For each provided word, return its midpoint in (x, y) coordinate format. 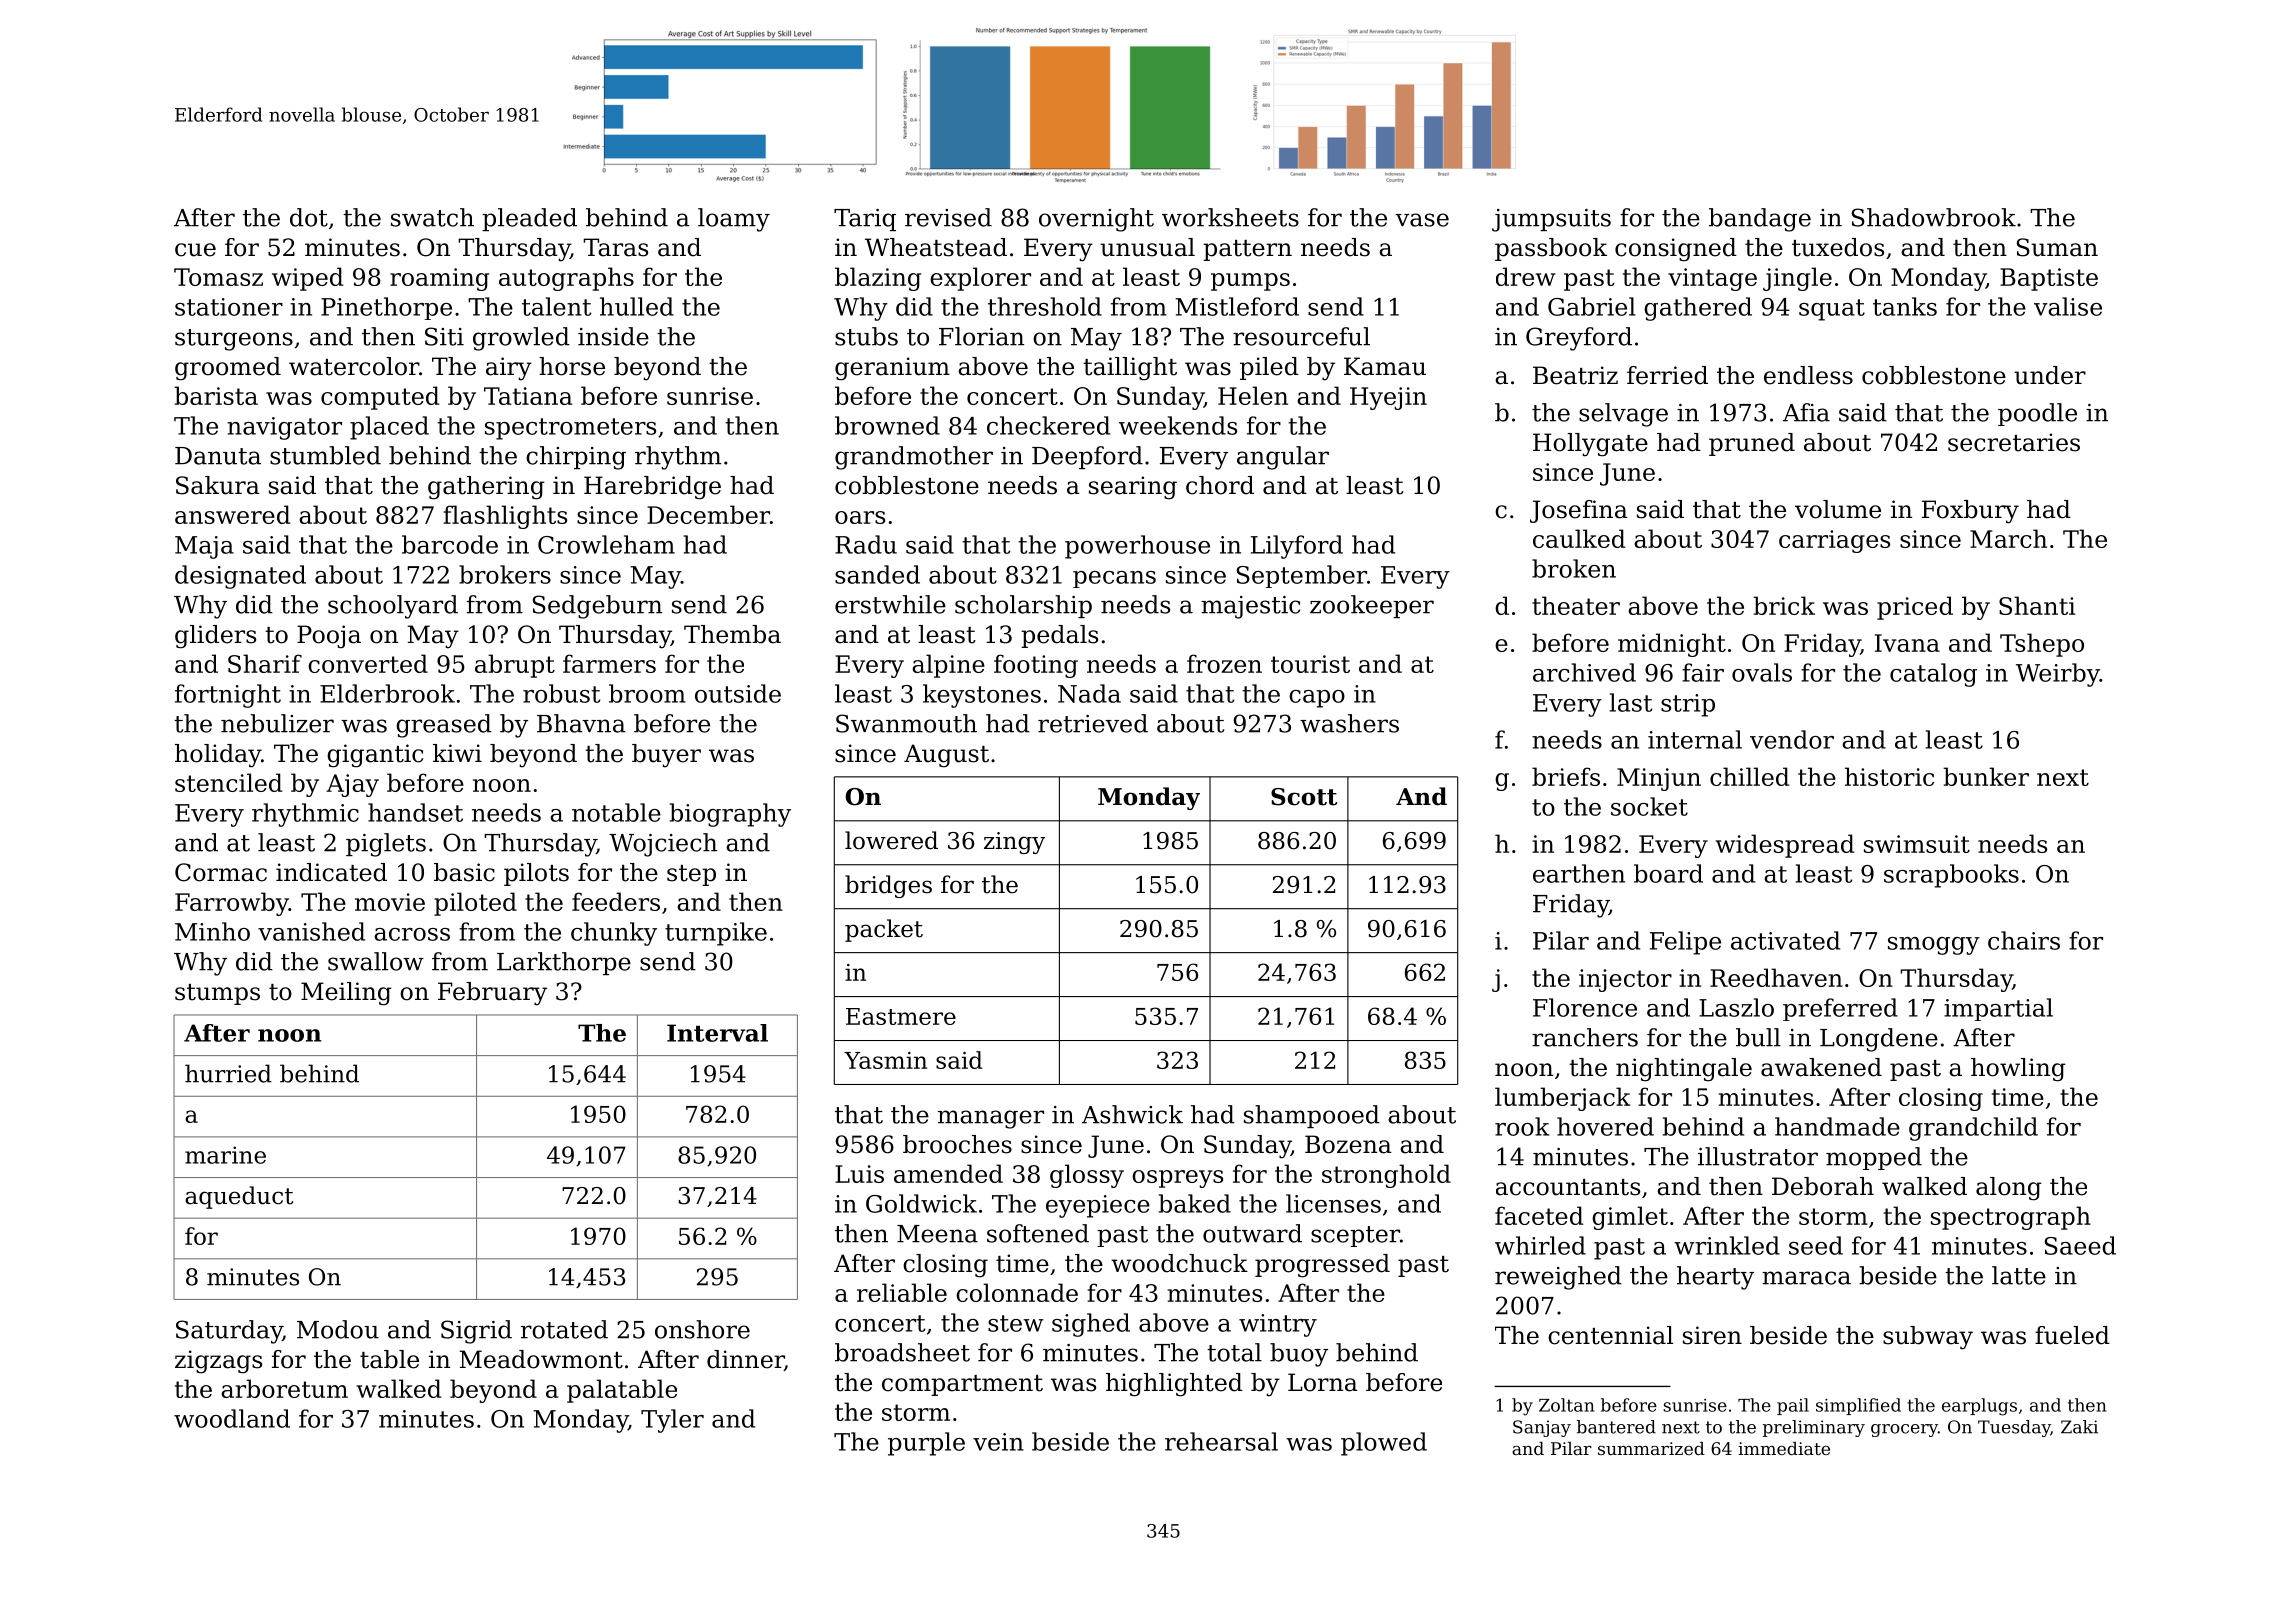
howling (2018, 1070)
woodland (232, 1418)
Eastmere (901, 1016)
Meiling (346, 994)
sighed (1091, 1325)
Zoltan (1566, 1405)
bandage (1760, 220)
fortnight (228, 696)
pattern (1247, 250)
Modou (338, 1329)
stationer (229, 307)
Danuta (218, 456)
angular (1283, 458)
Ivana (1907, 643)
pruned (1752, 444)
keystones (982, 696)
